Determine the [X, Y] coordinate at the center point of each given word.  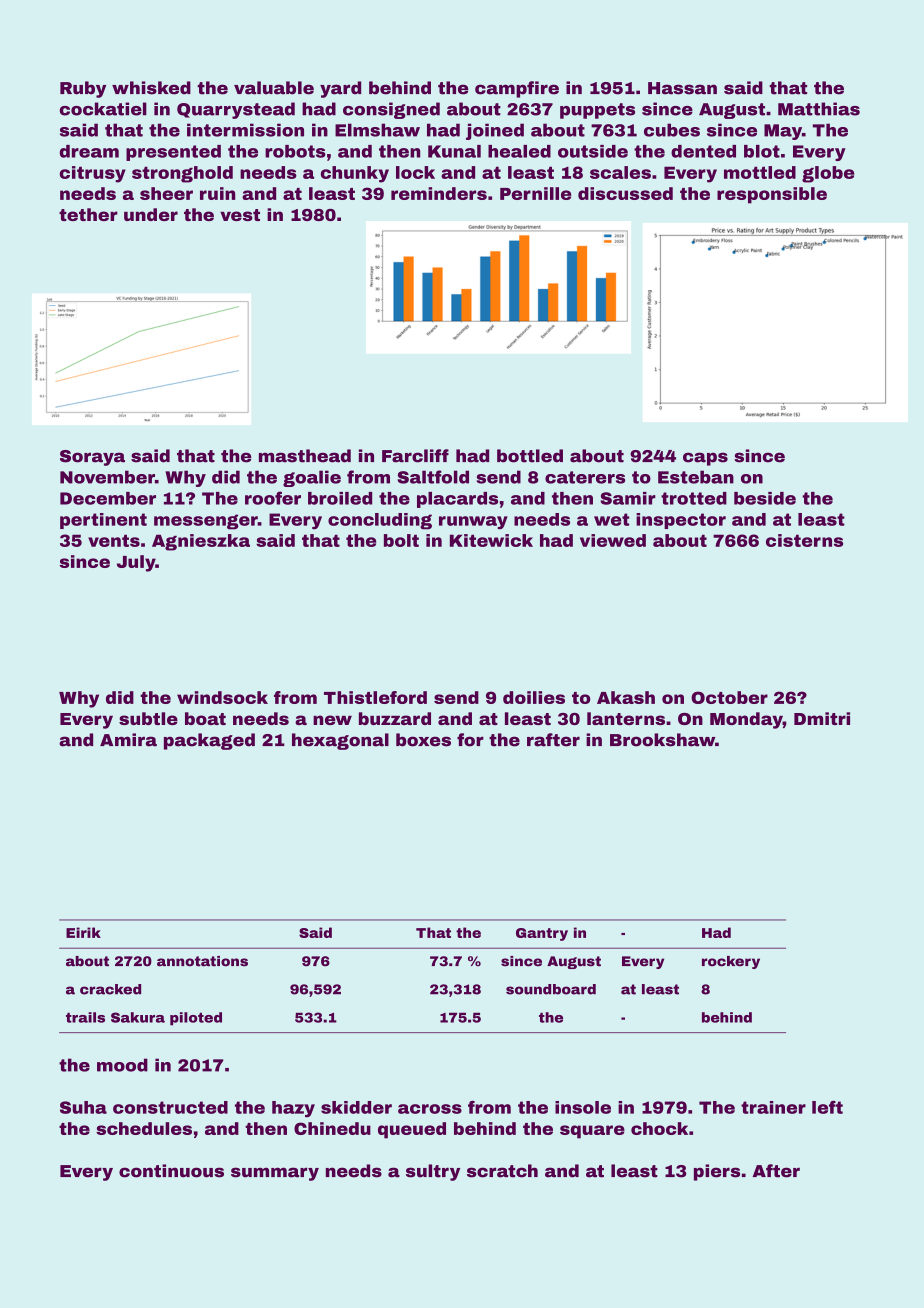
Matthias [819, 109]
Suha [83, 1107]
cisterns [804, 540]
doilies [534, 697]
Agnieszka [201, 542]
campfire [517, 89]
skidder [356, 1107]
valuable [274, 88]
